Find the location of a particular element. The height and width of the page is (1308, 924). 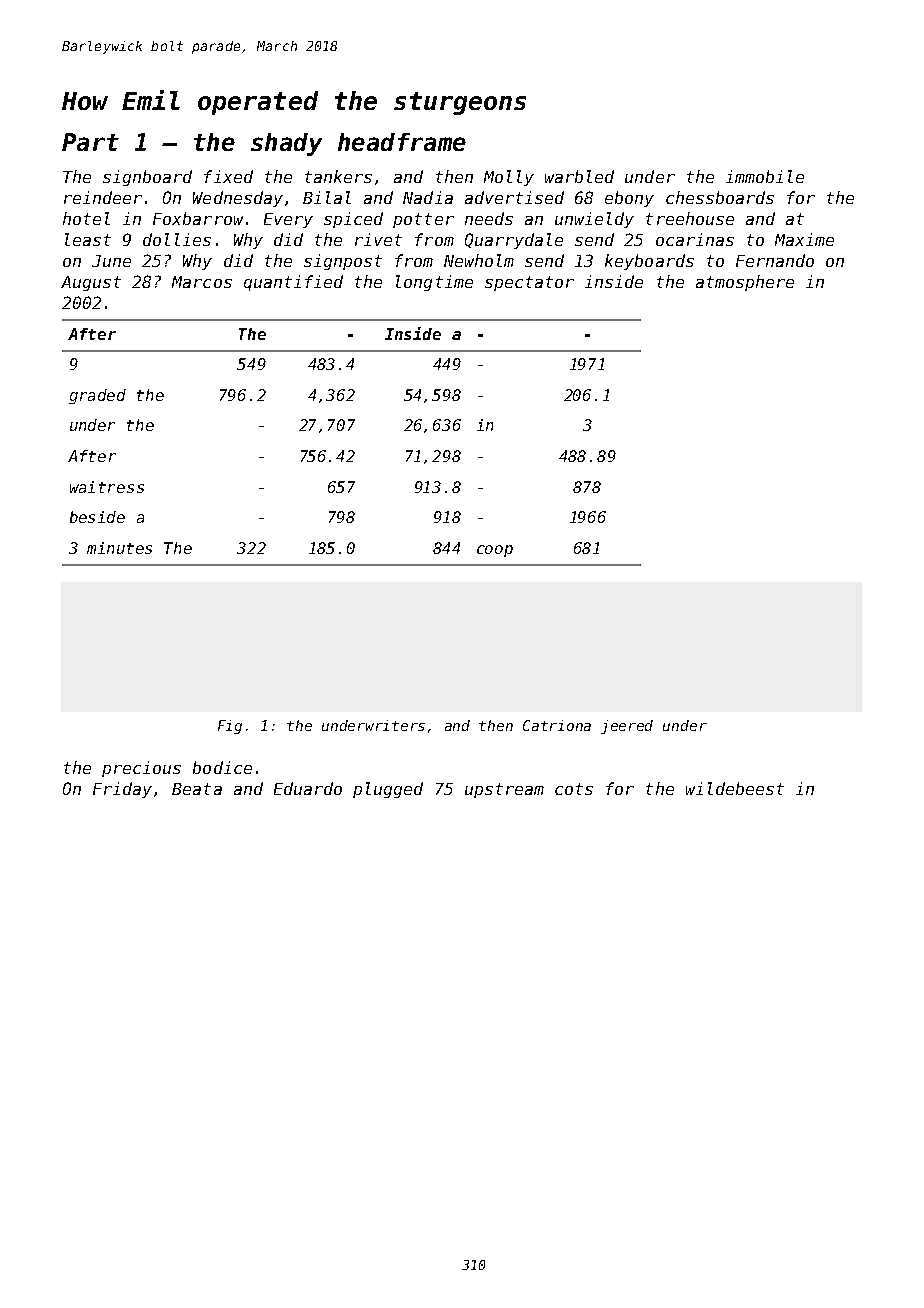

Maxime is located at coordinates (804, 239).
